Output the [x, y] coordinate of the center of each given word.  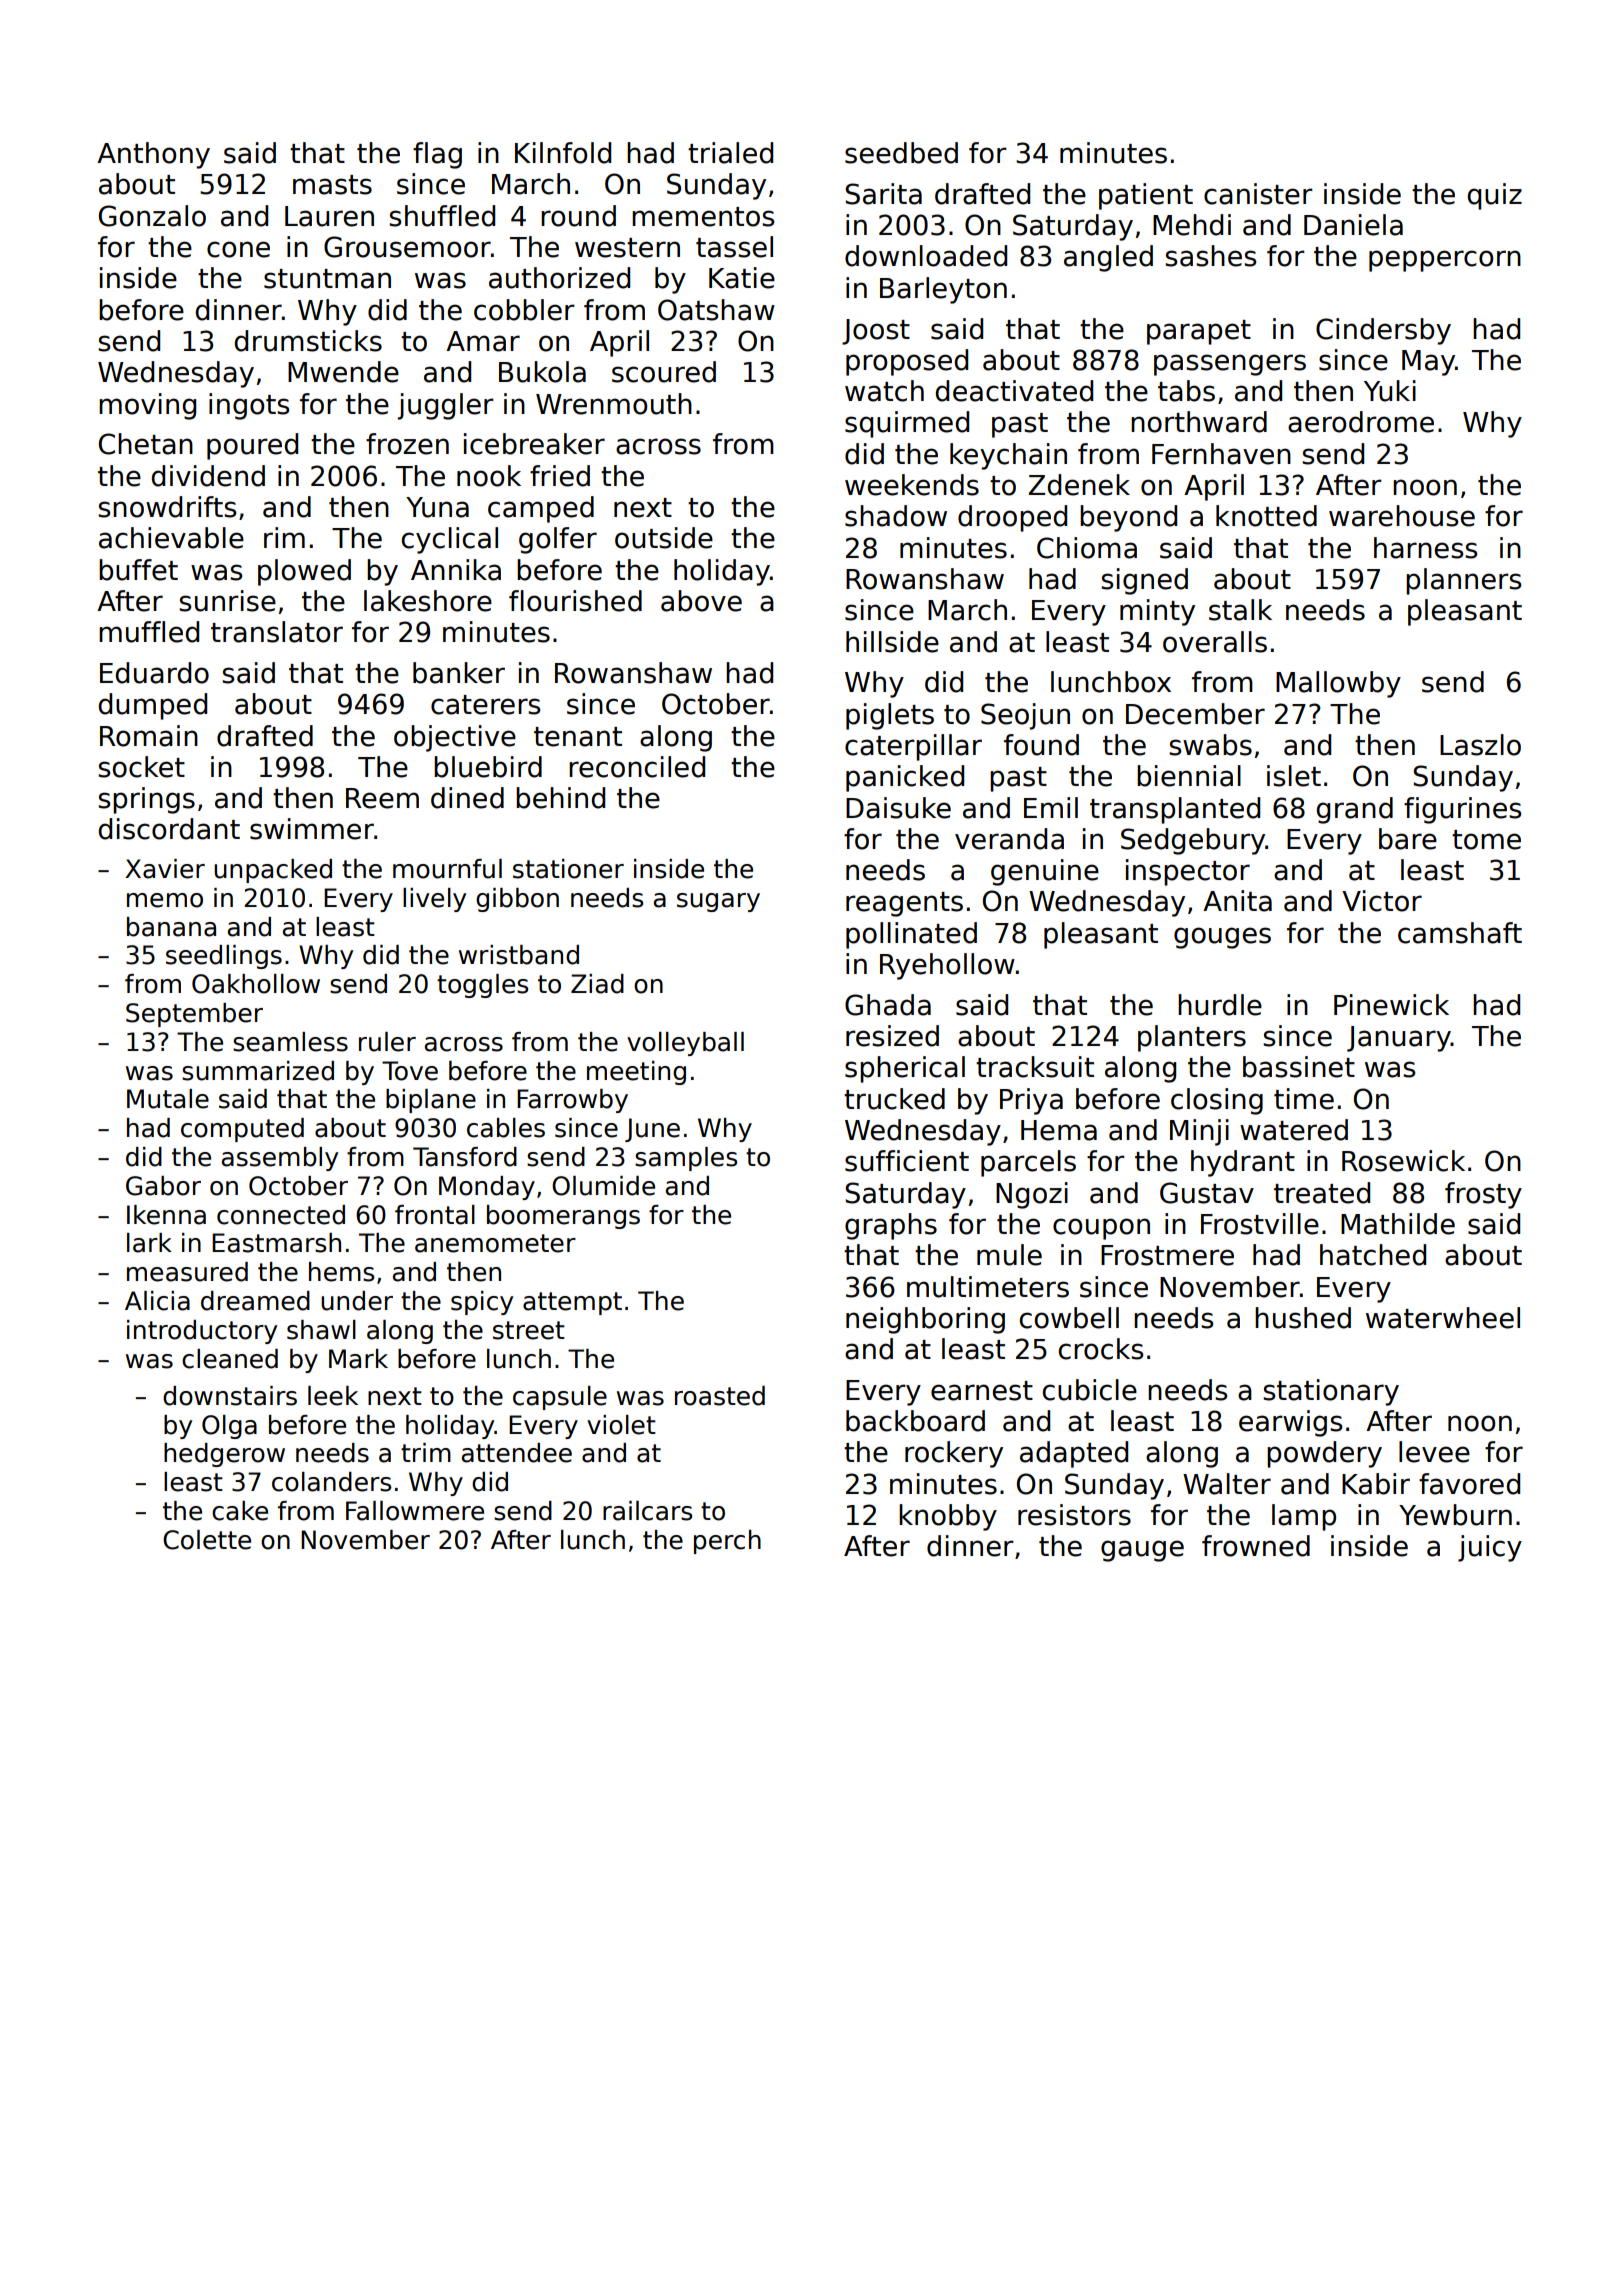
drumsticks [308, 341]
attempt [572, 1303]
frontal [435, 1215]
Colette [207, 1540]
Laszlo [1480, 745]
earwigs [1290, 1423]
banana [171, 927]
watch [884, 391]
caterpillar [913, 747]
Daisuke [898, 808]
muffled [149, 632]
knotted [1266, 516]
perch [727, 1542]
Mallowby [1338, 684]
